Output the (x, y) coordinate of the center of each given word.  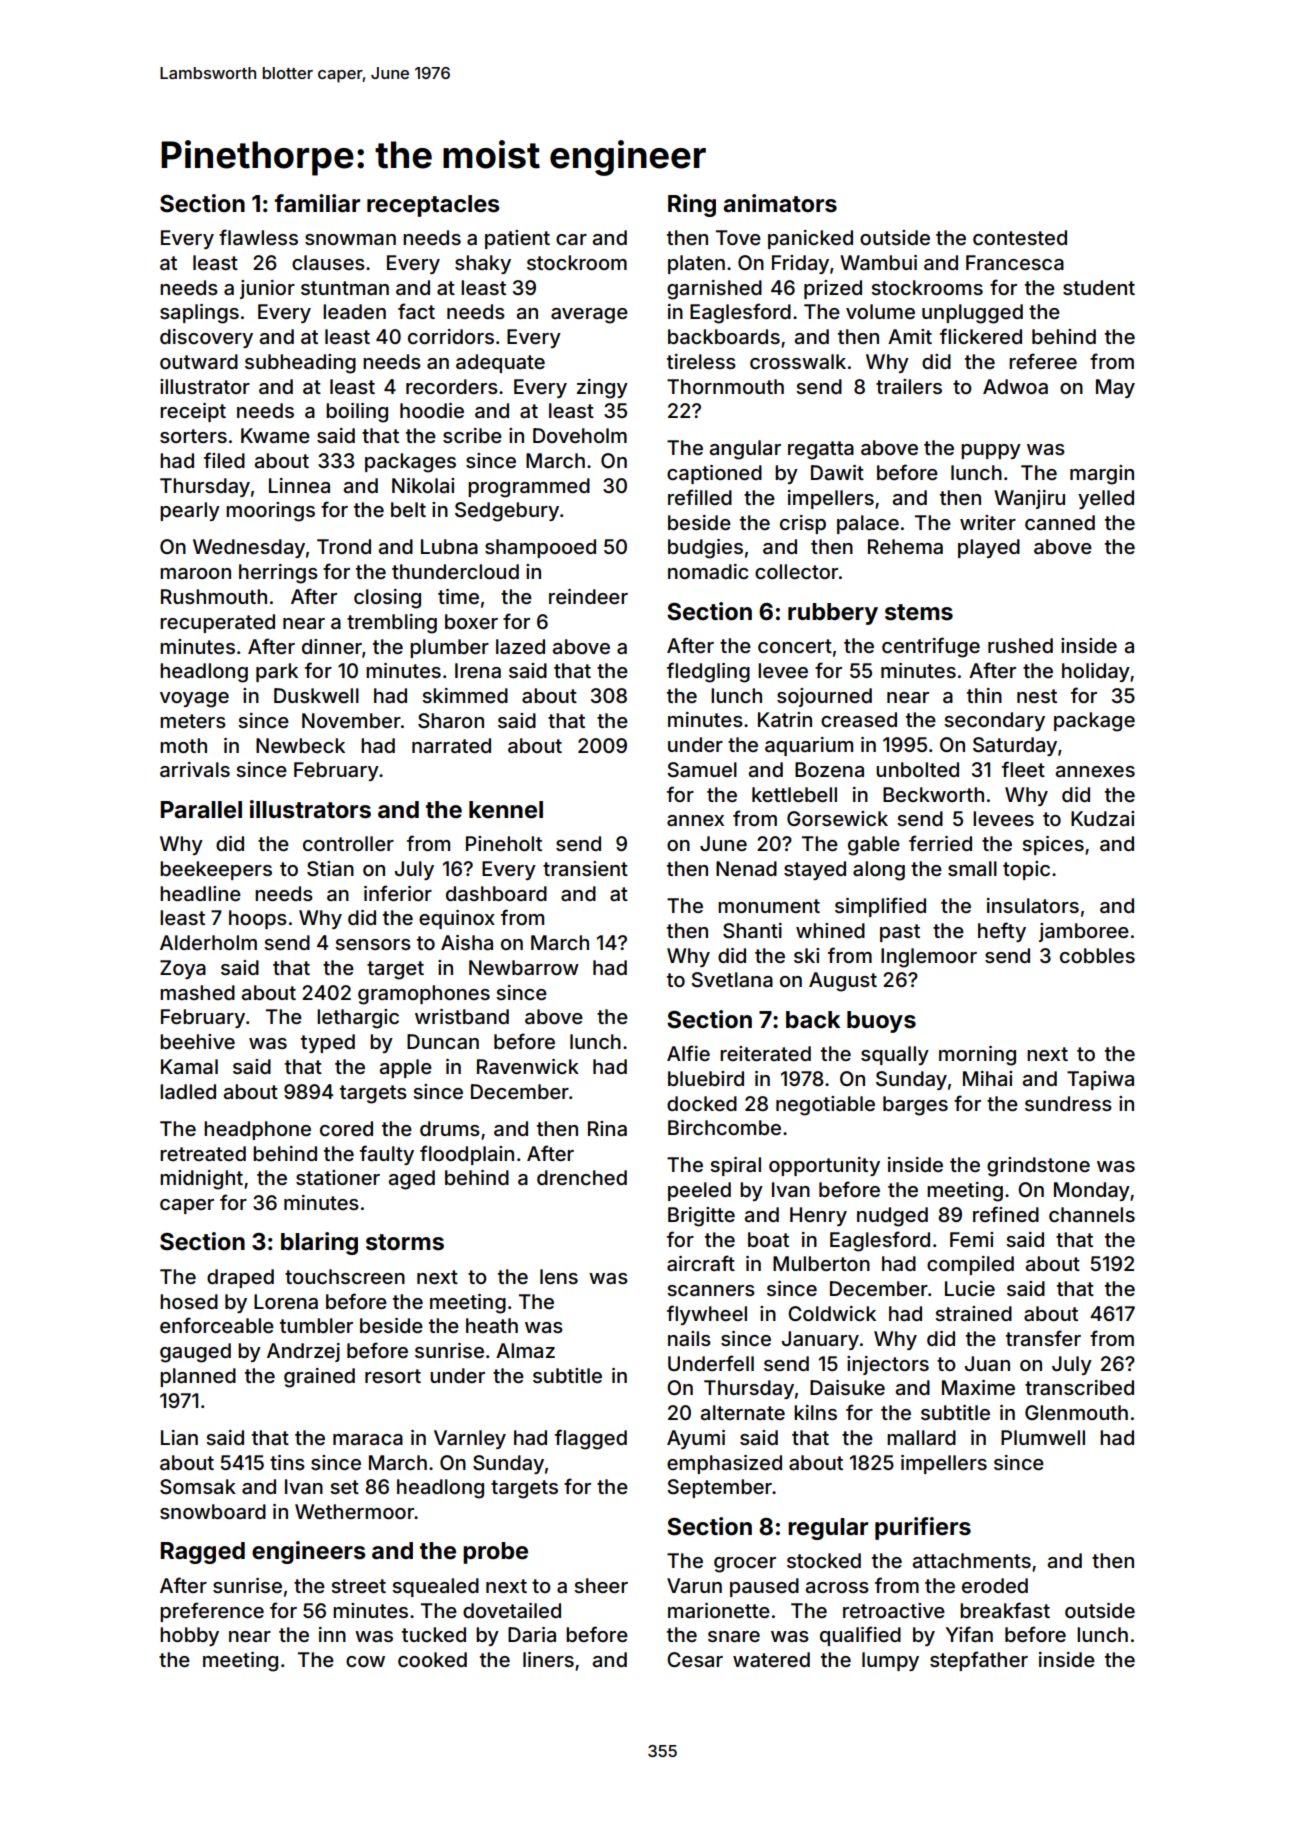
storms (405, 1242)
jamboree (1084, 932)
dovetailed (512, 1610)
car (571, 239)
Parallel (201, 810)
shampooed (540, 548)
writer (988, 522)
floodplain (467, 1155)
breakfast (1005, 1610)
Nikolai (423, 486)
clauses (328, 262)
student (1099, 287)
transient (585, 869)
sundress (1068, 1103)
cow (365, 1661)
